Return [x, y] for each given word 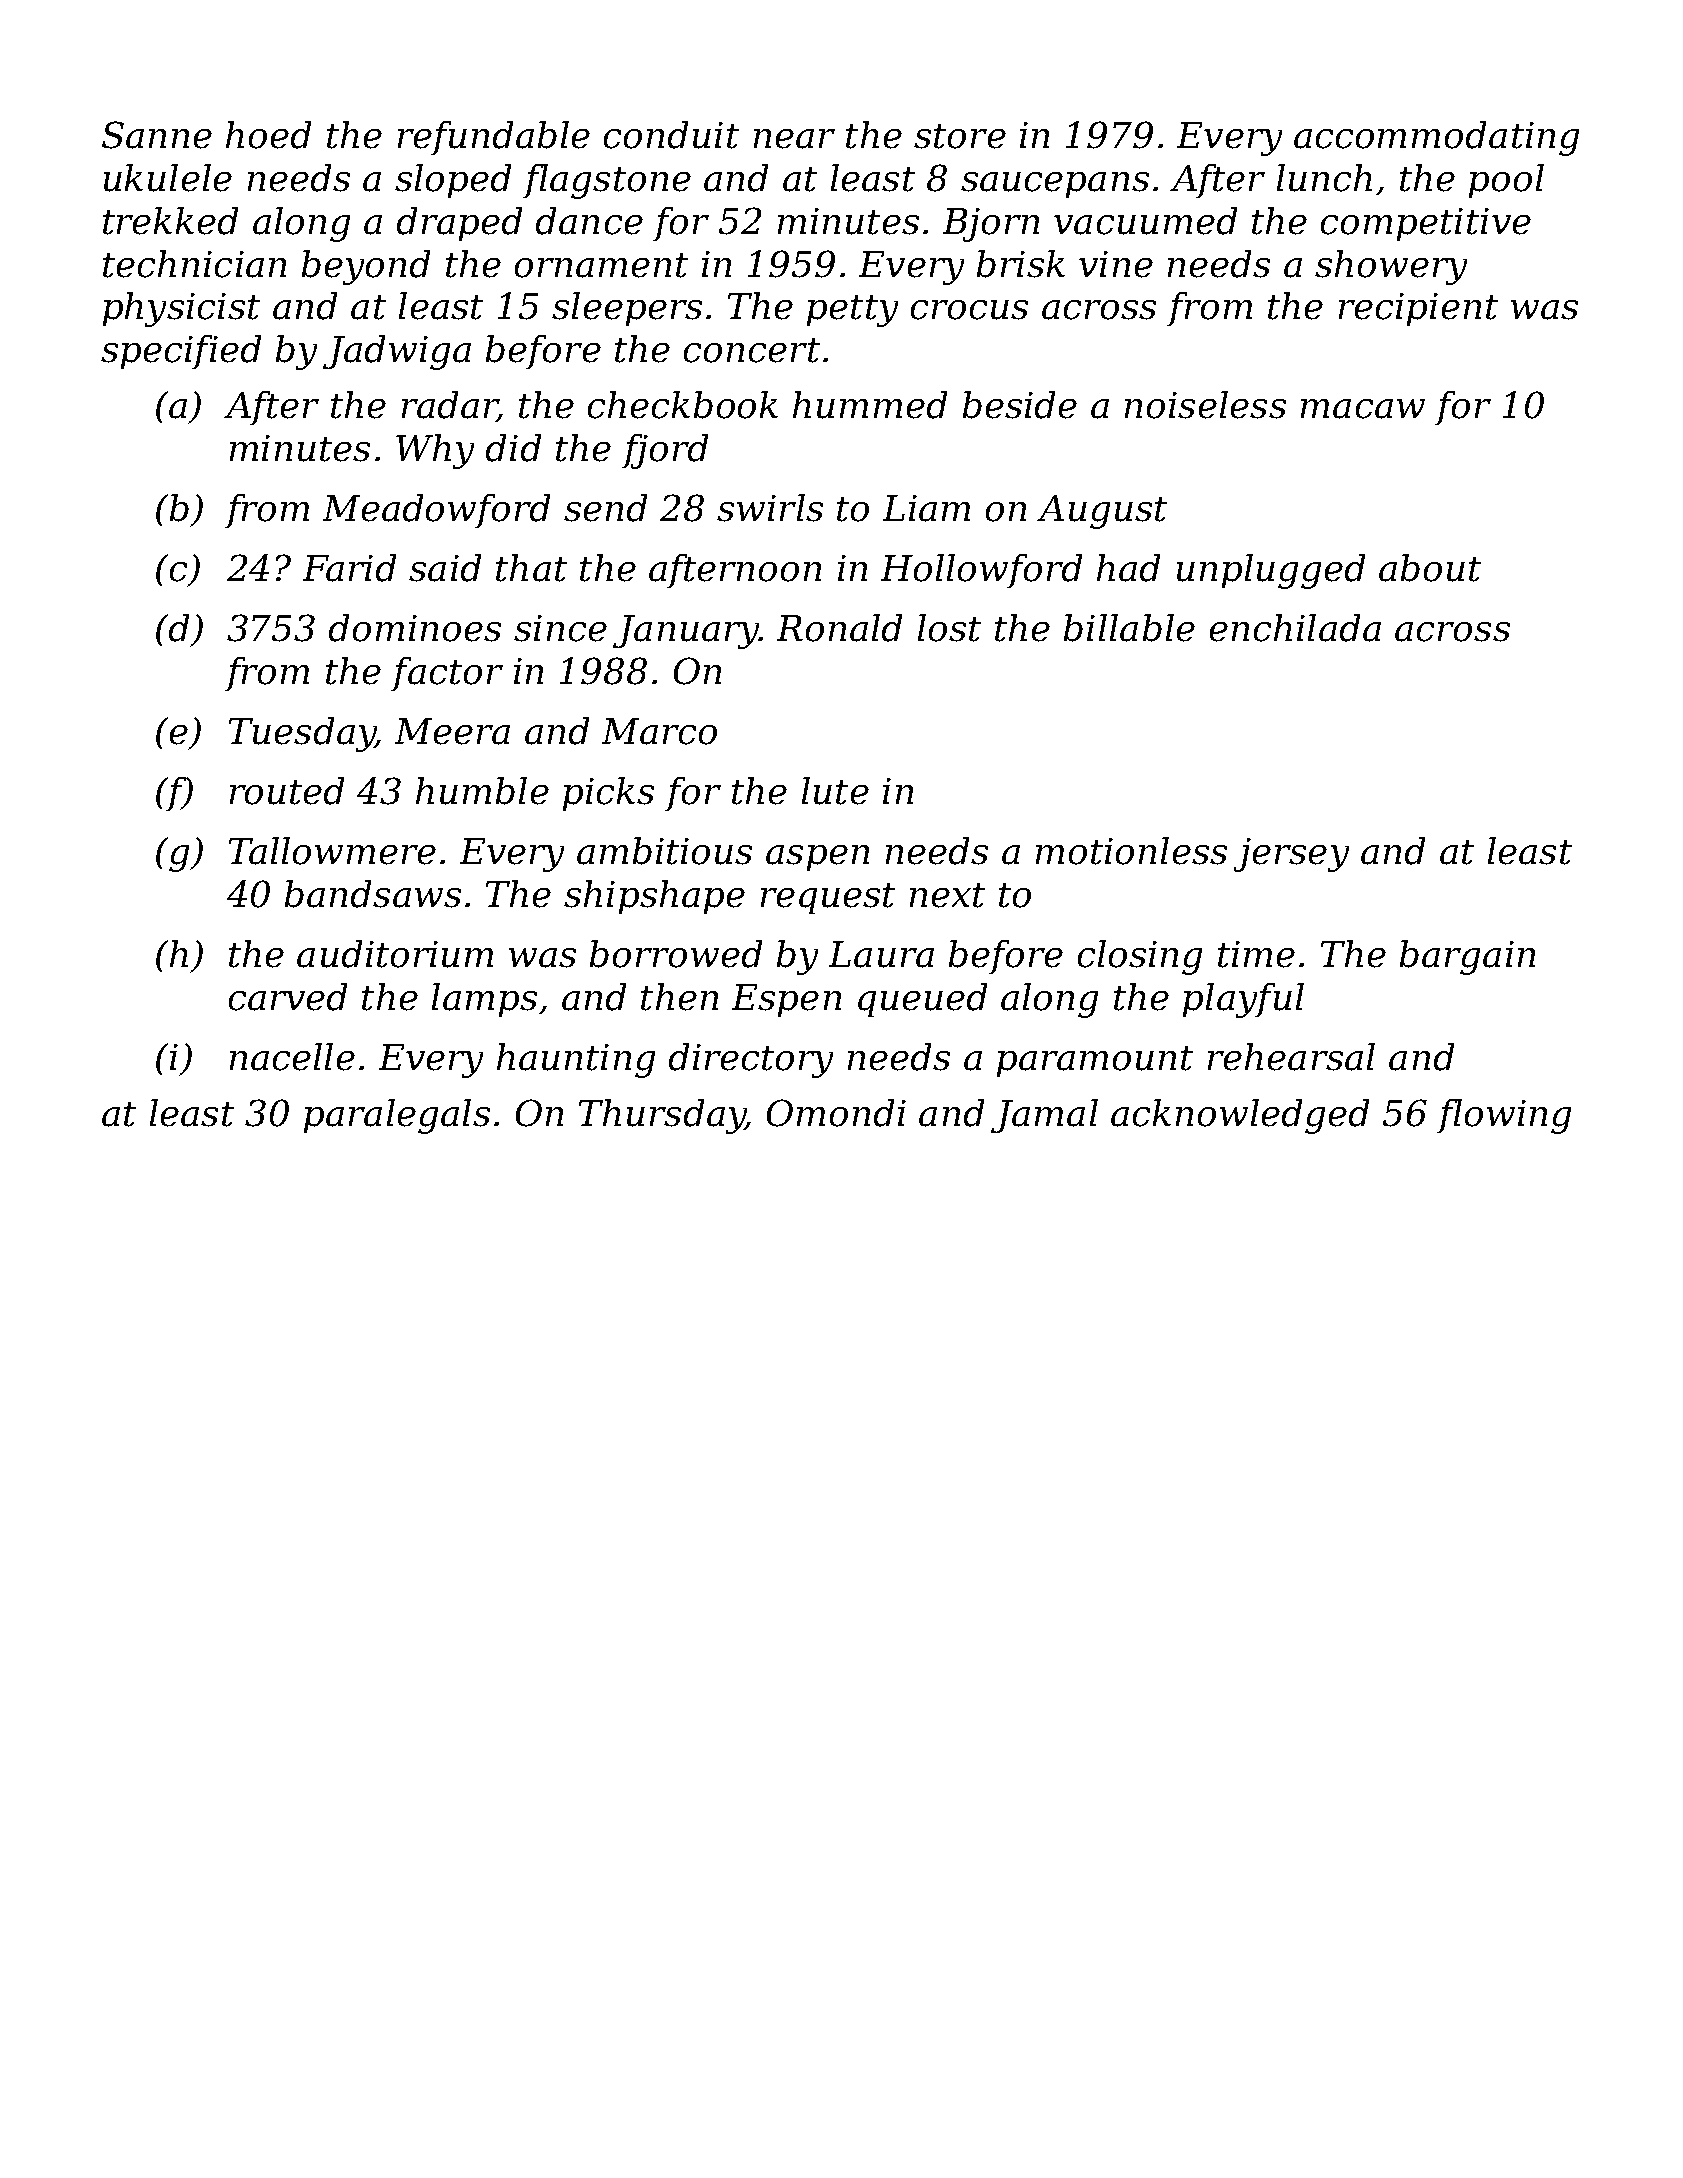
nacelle [292, 1057]
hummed [870, 405]
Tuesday [302, 734]
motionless [1131, 851]
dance [589, 221]
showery [1391, 267]
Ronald [839, 628]
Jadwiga [397, 352]
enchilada [1295, 628]
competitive [1426, 224]
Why [435, 451]
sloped [453, 181]
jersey [1291, 855]
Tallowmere [332, 851]
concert [752, 350]
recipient [1418, 309]
